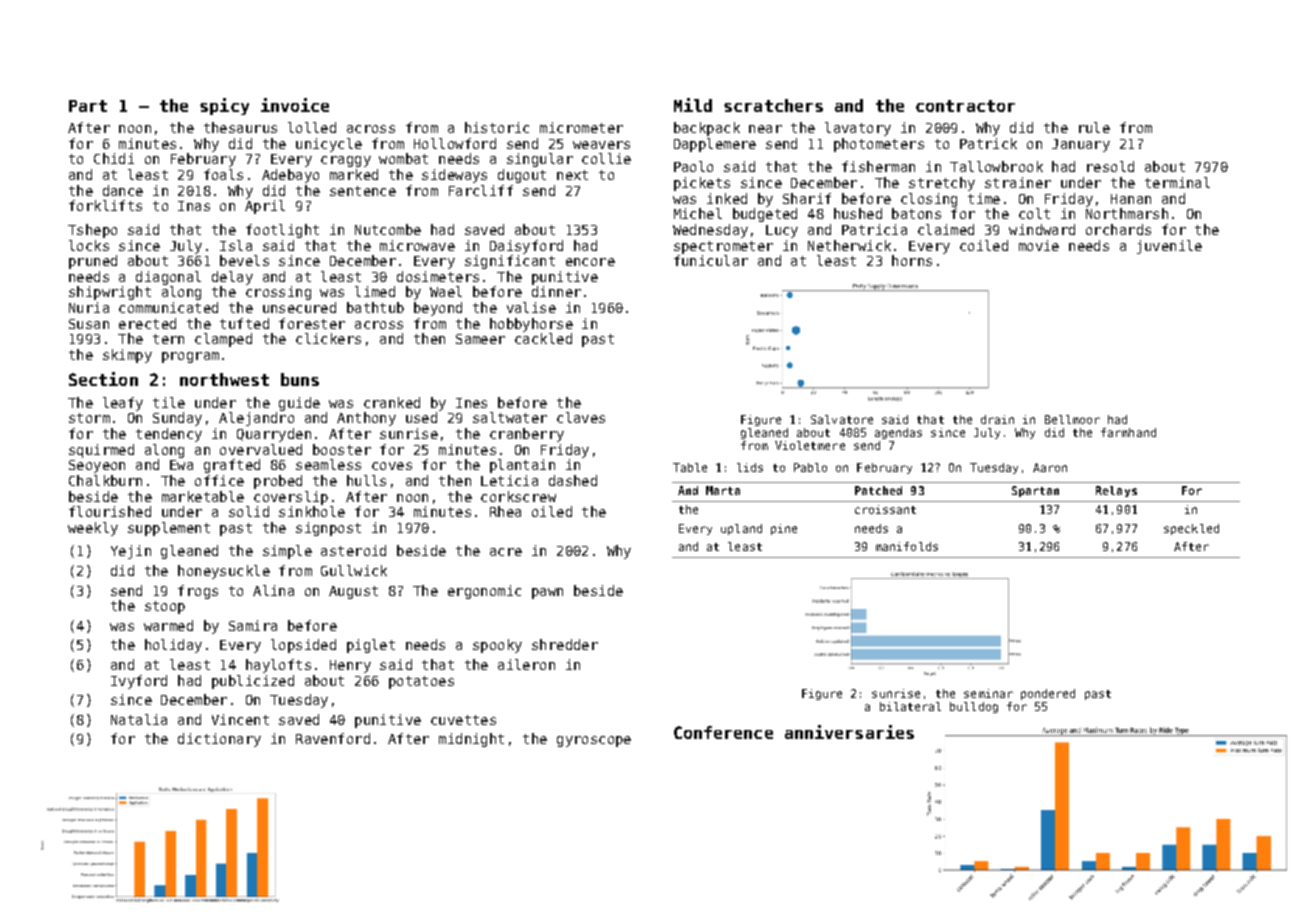  What do you see at coordinates (590, 262) in the document?
I see `encore` at bounding box center [590, 262].
